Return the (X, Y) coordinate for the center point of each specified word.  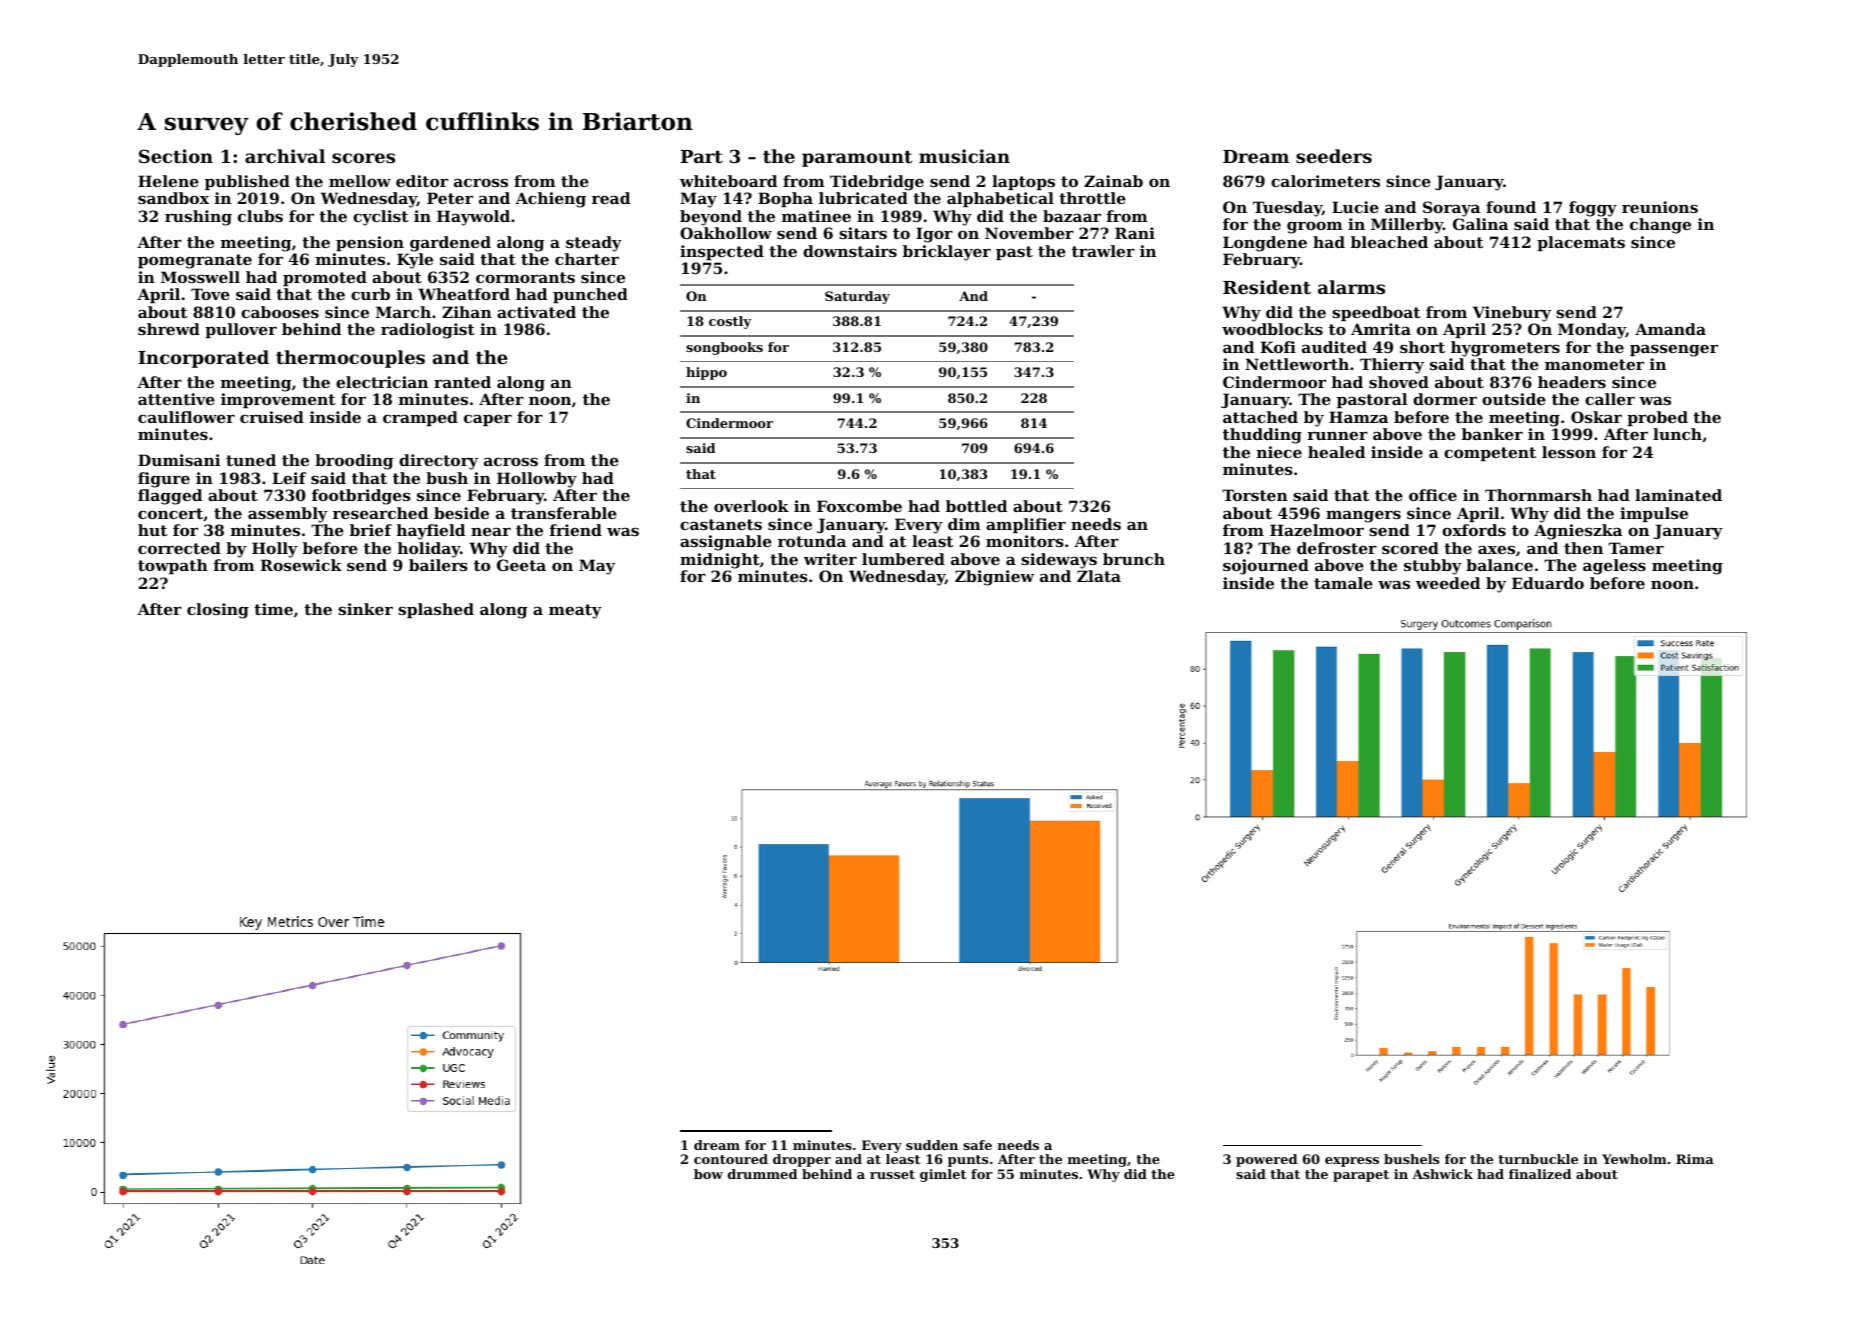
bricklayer (947, 253)
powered (1266, 1160)
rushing (198, 218)
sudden (932, 1145)
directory (438, 462)
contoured (731, 1159)
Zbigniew (994, 578)
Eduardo (1548, 583)
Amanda (1670, 329)
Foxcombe (859, 506)
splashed (436, 610)
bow (708, 1174)
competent (1490, 454)
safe (977, 1145)
